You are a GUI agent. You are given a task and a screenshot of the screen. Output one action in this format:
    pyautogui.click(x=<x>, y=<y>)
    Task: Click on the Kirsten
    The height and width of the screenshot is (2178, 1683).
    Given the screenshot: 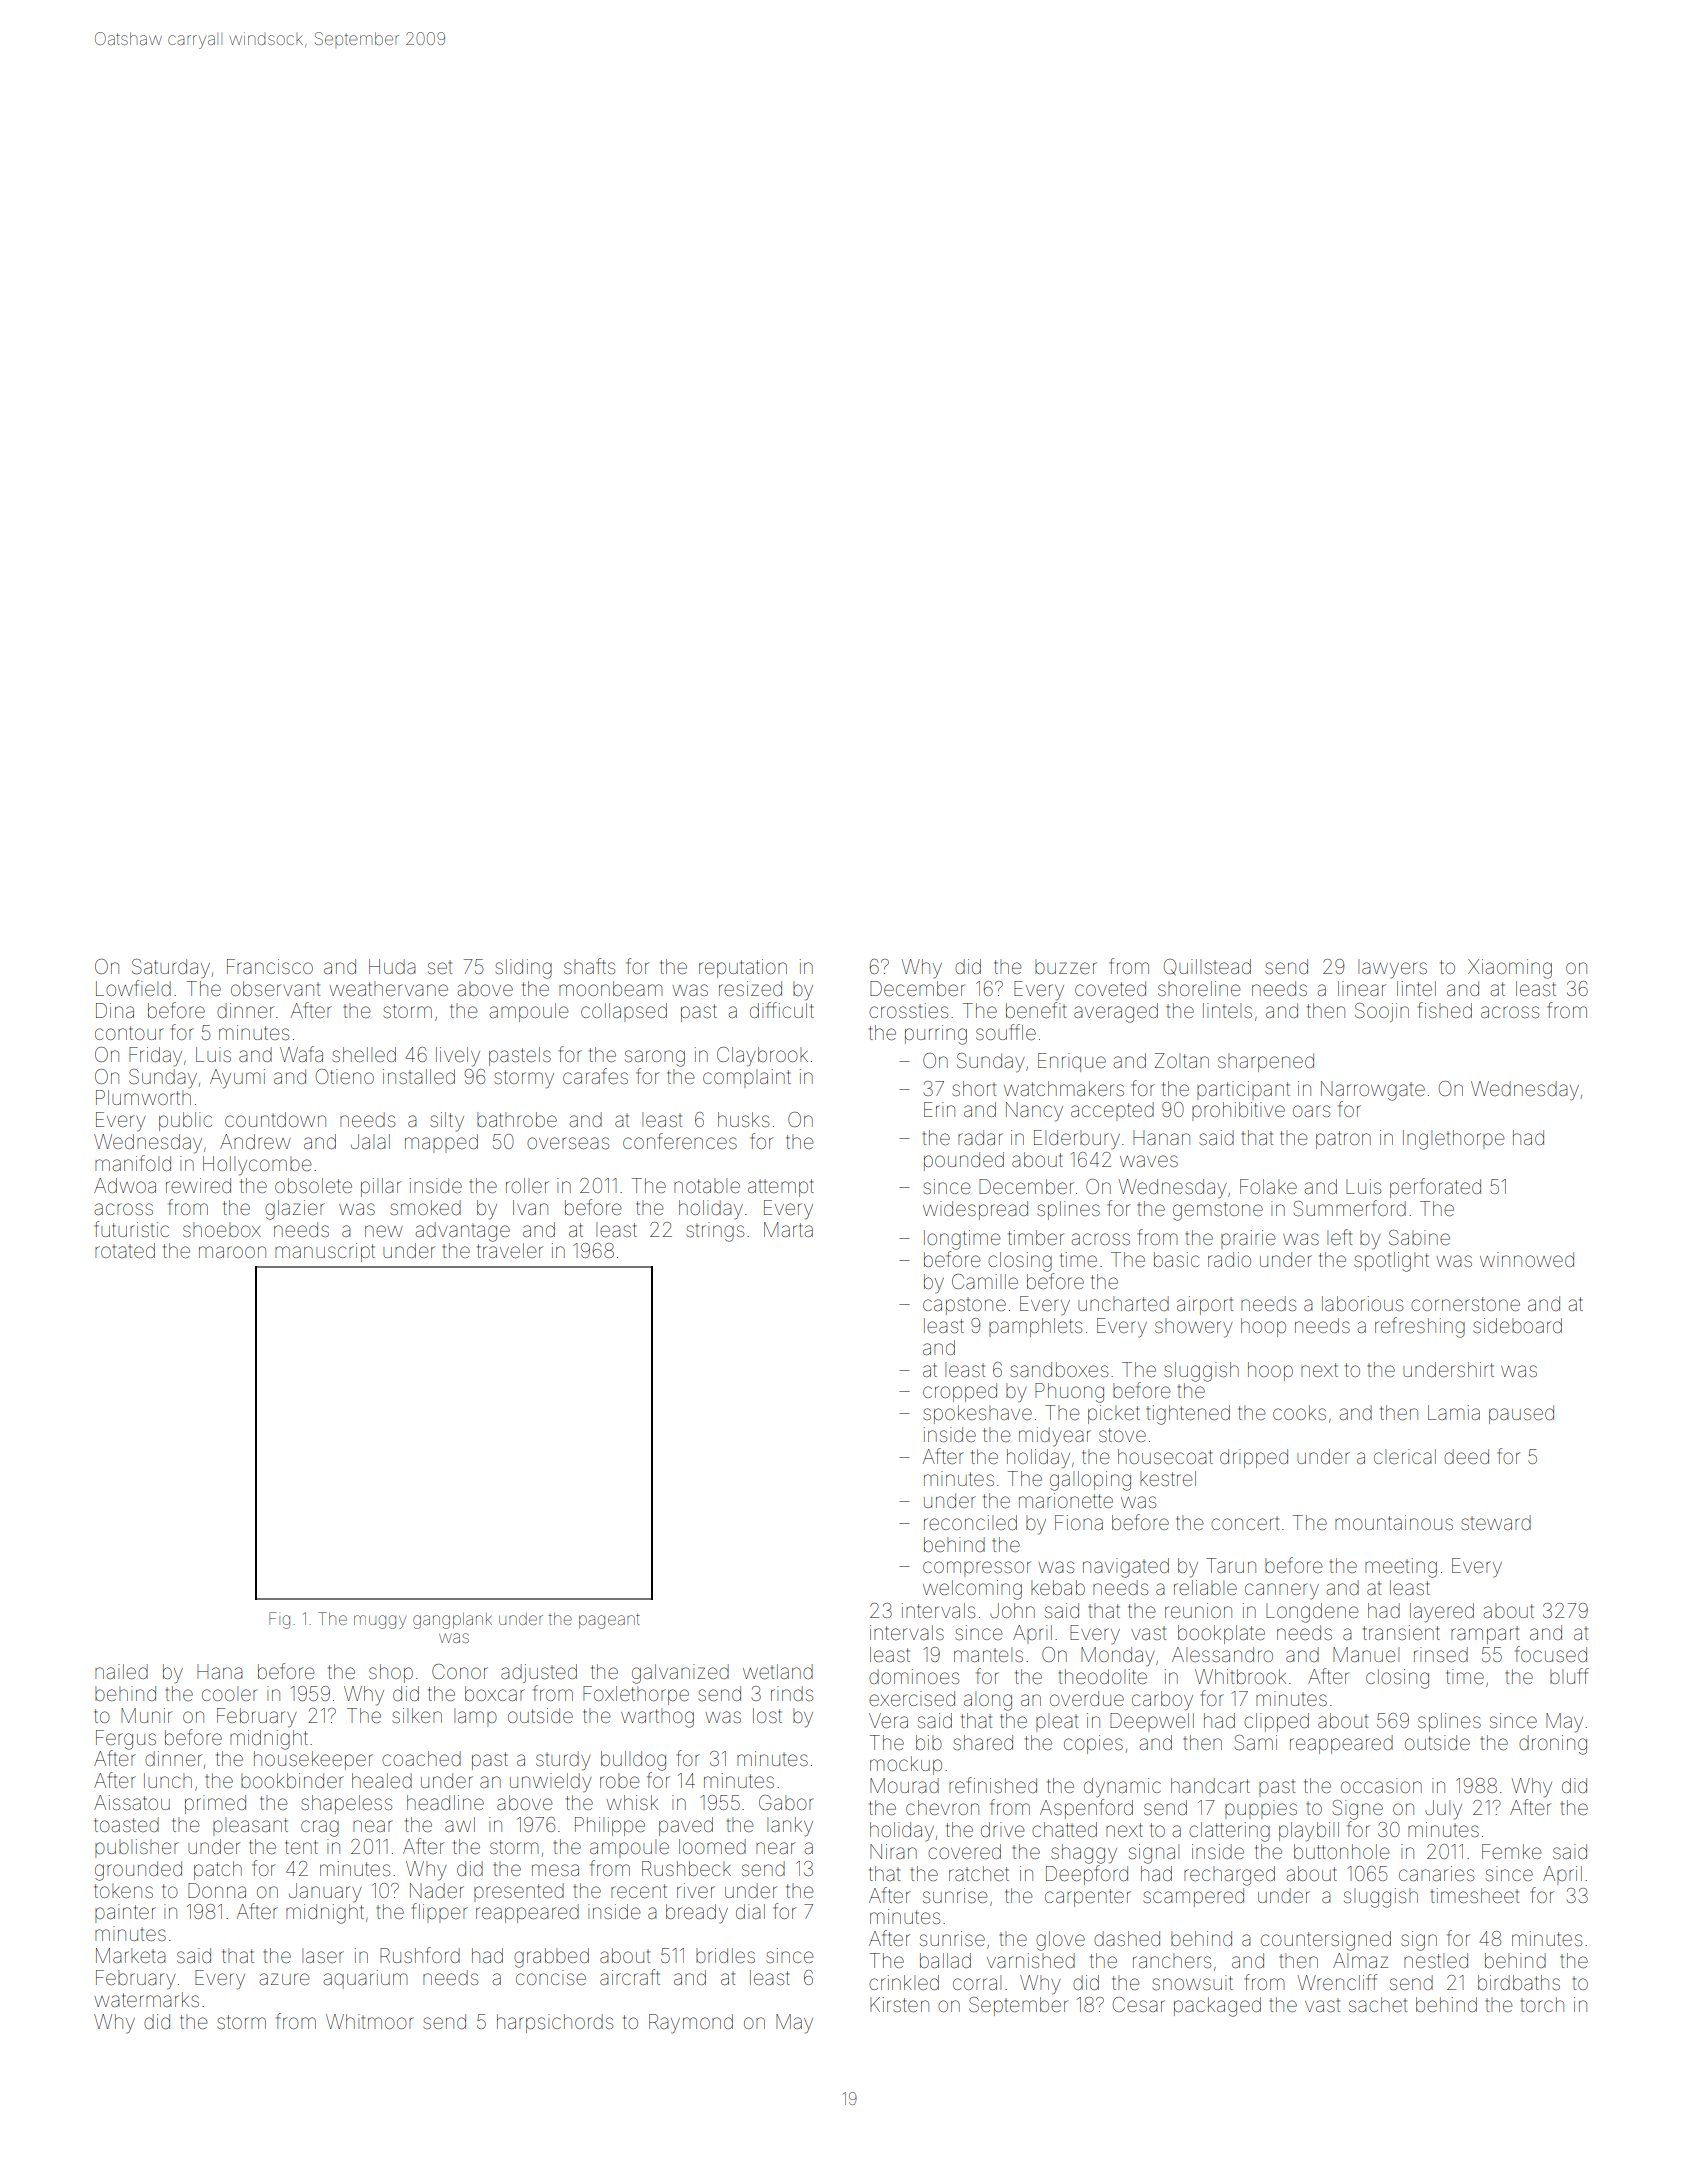 What is the action you would take?
    pyautogui.click(x=899, y=2004)
